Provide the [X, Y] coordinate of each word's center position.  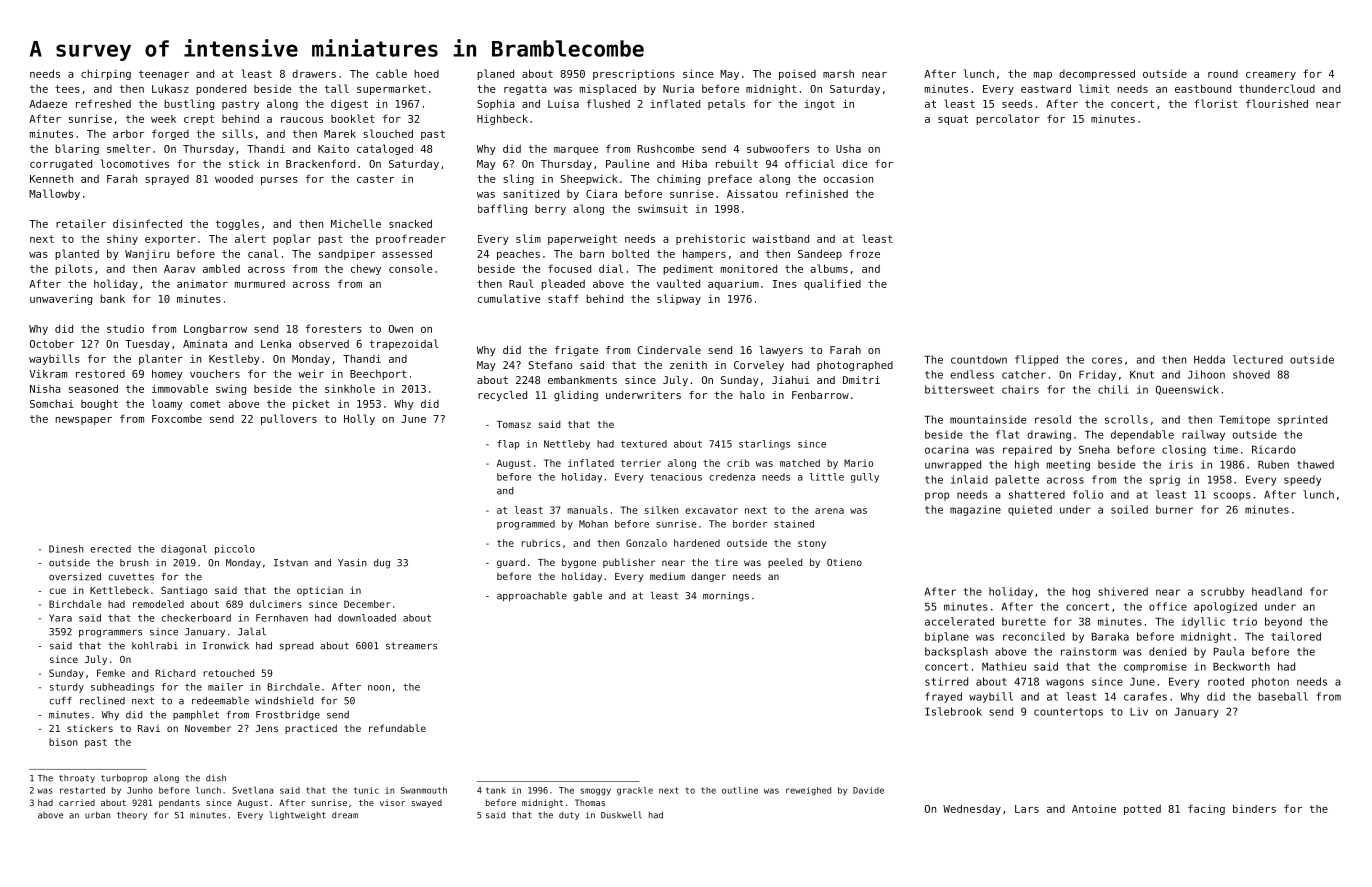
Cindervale [669, 350]
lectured [1258, 359]
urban [97, 815]
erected [110, 549]
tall [337, 88]
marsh [838, 74]
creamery [1271, 76]
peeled [785, 563]
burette [1024, 621]
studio [125, 329]
